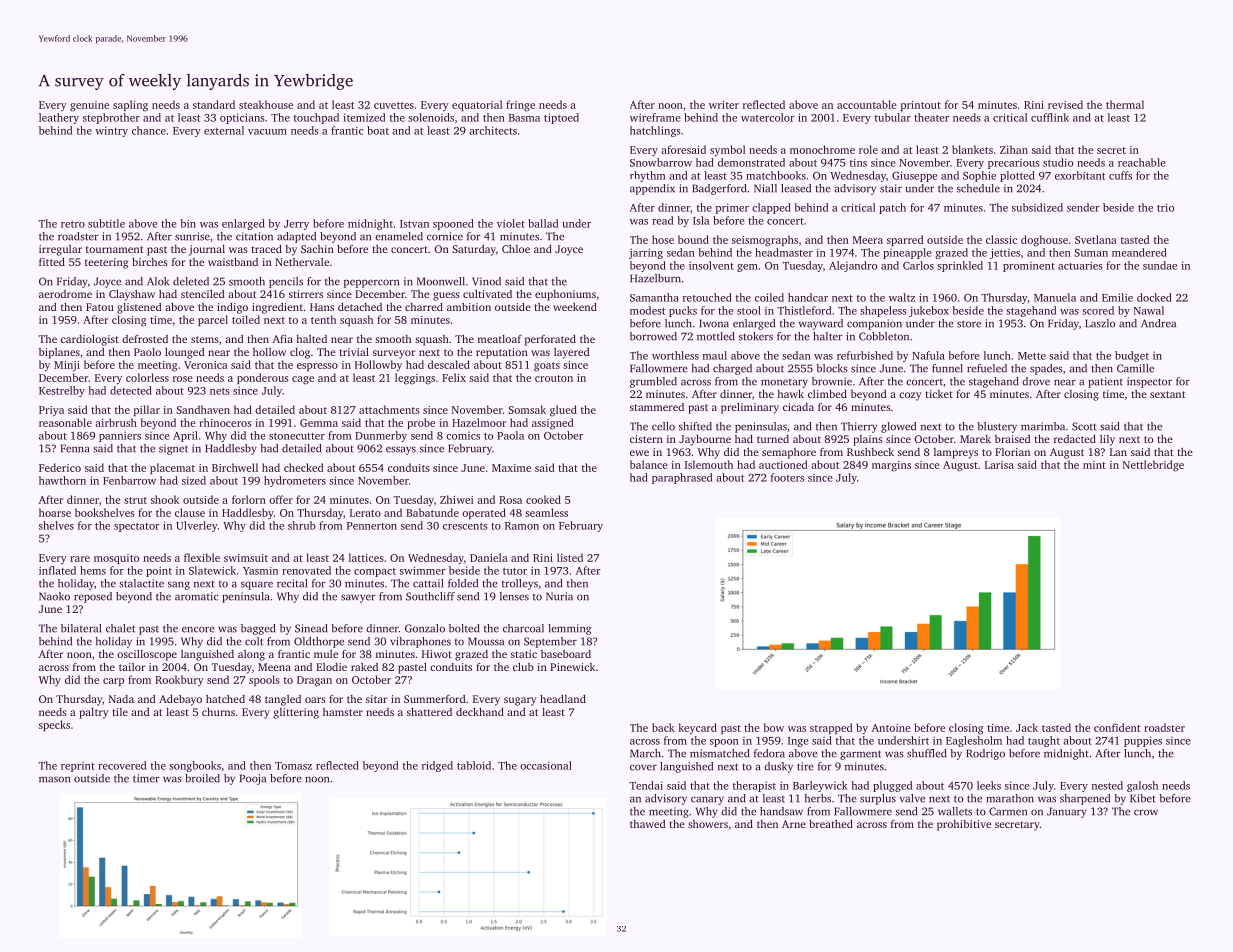 Image resolution: width=1233 pixels, height=952 pixels. What do you see at coordinates (1065, 104) in the image?
I see `revised` at bounding box center [1065, 104].
